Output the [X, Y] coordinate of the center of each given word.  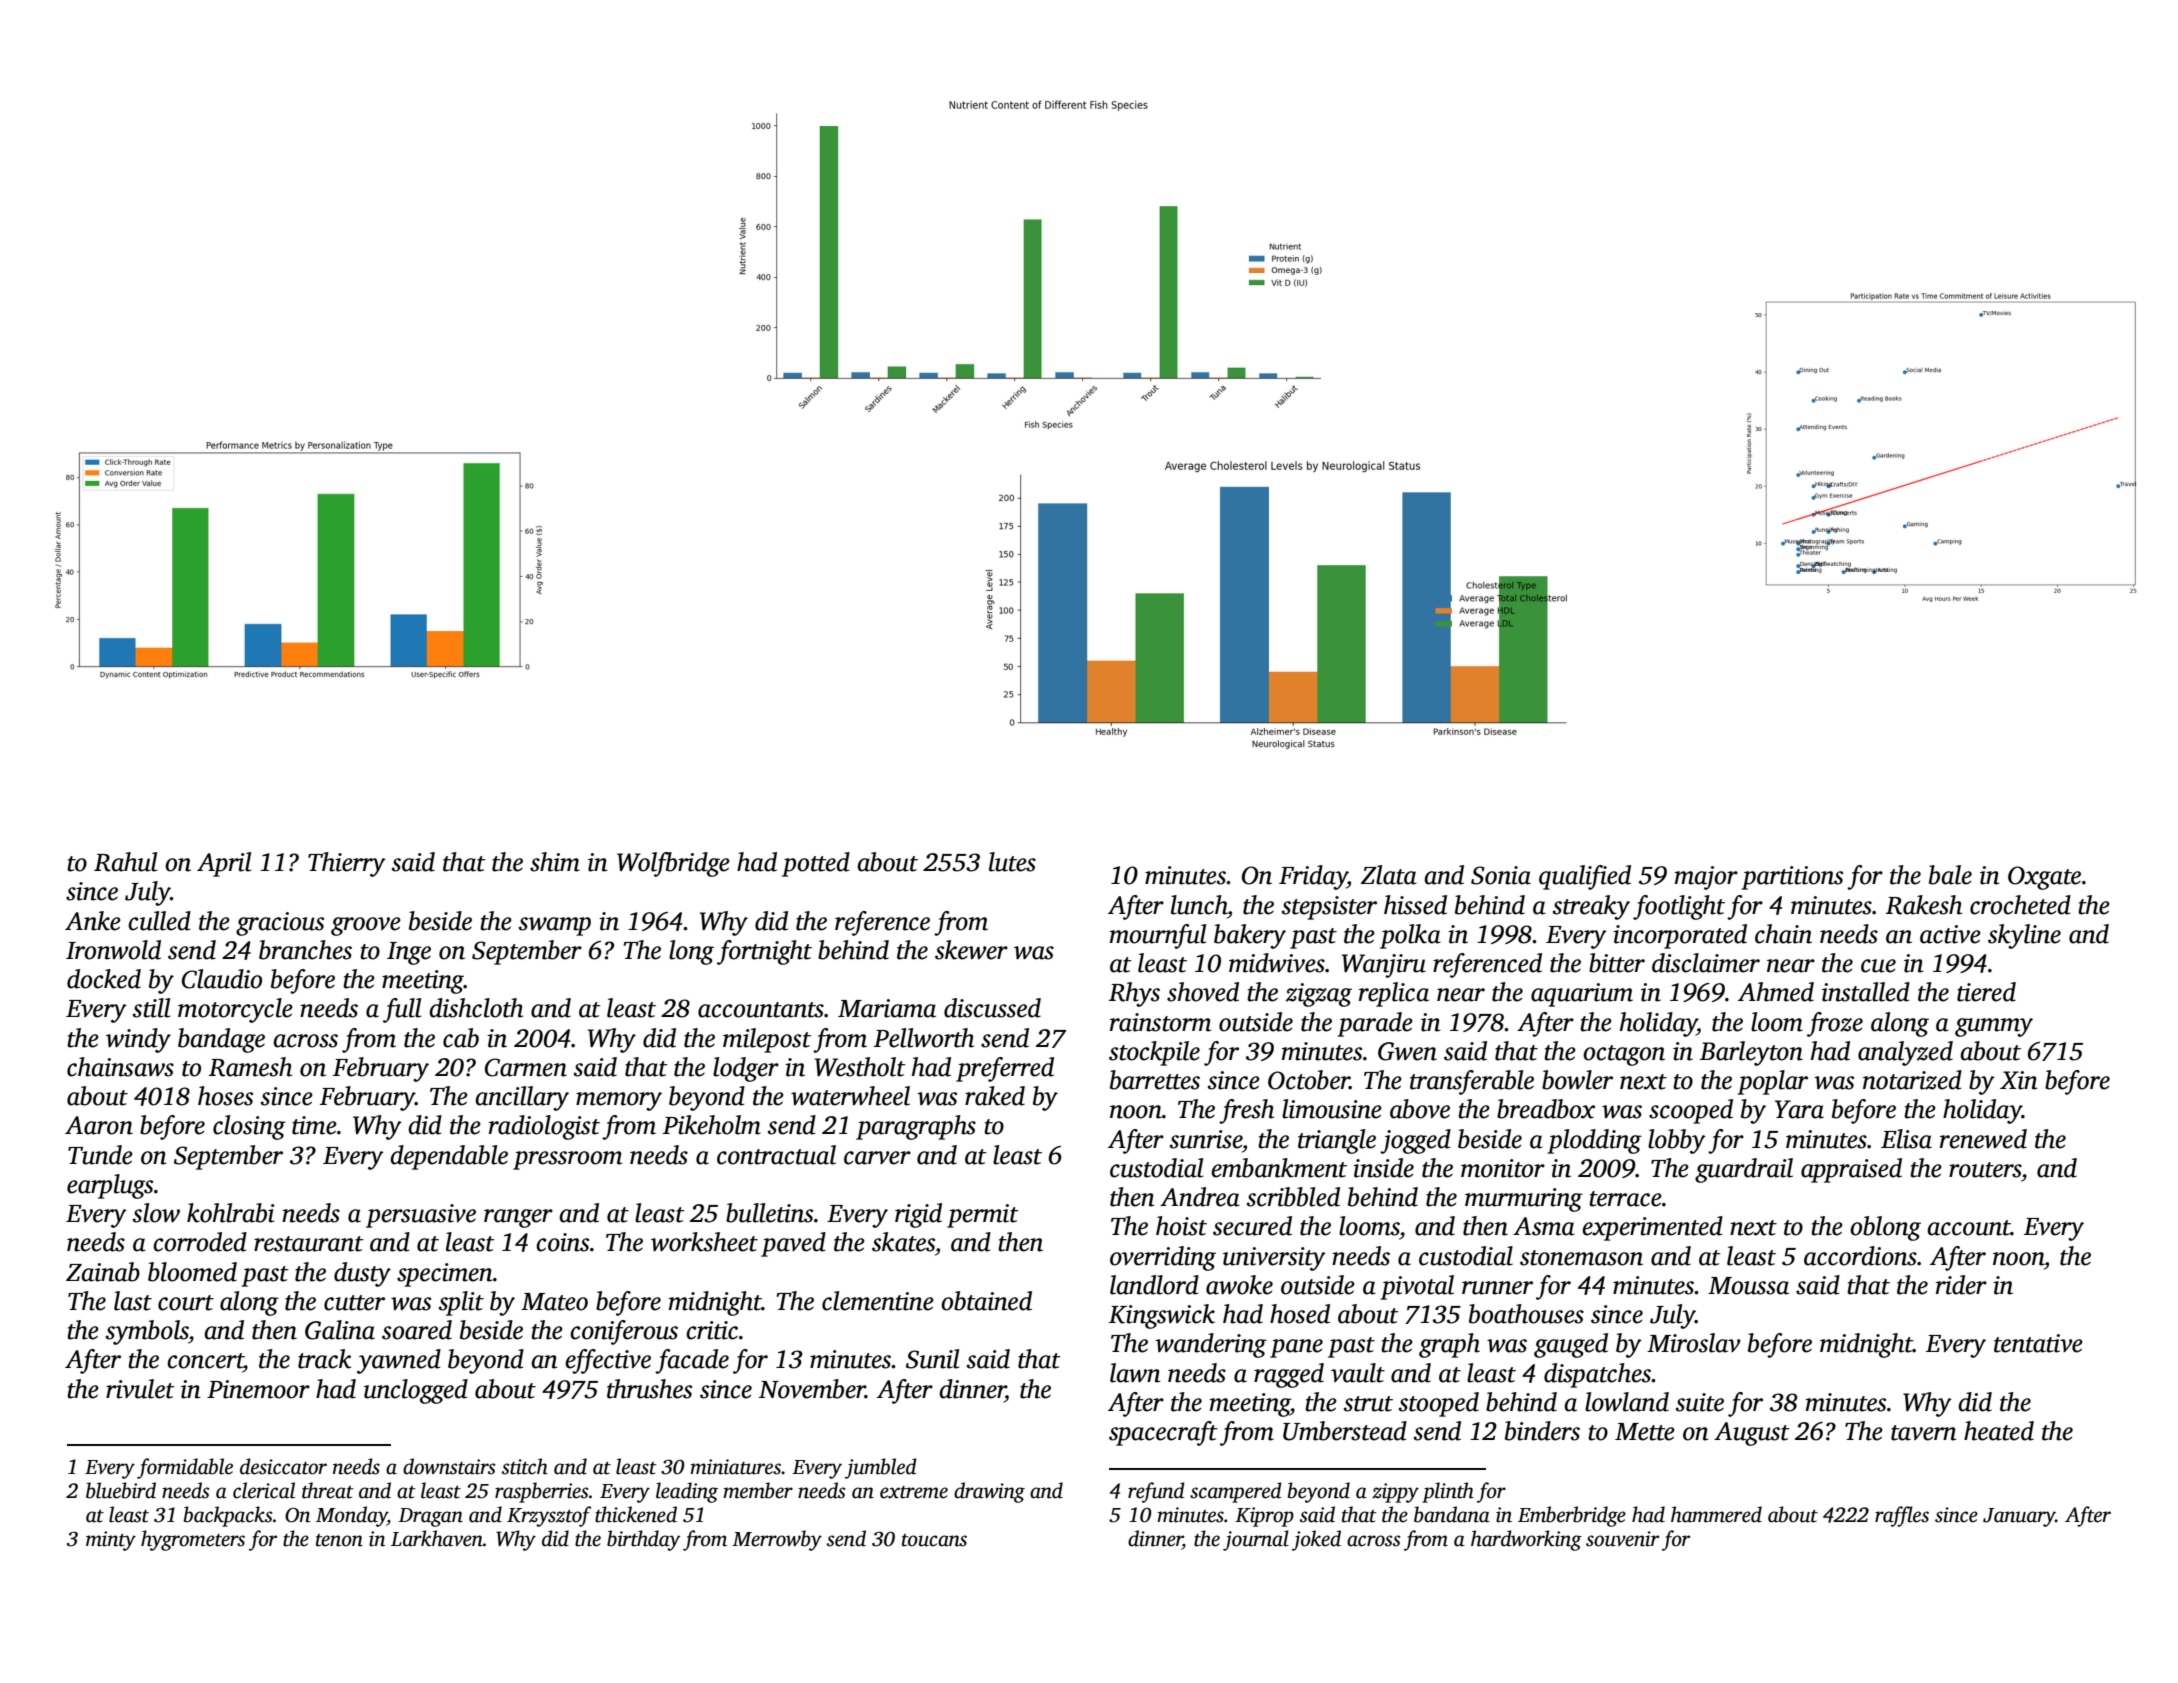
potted [816, 864]
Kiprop [1264, 1517]
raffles [1902, 1516]
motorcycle [235, 1010]
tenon [339, 1540]
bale [1950, 875]
